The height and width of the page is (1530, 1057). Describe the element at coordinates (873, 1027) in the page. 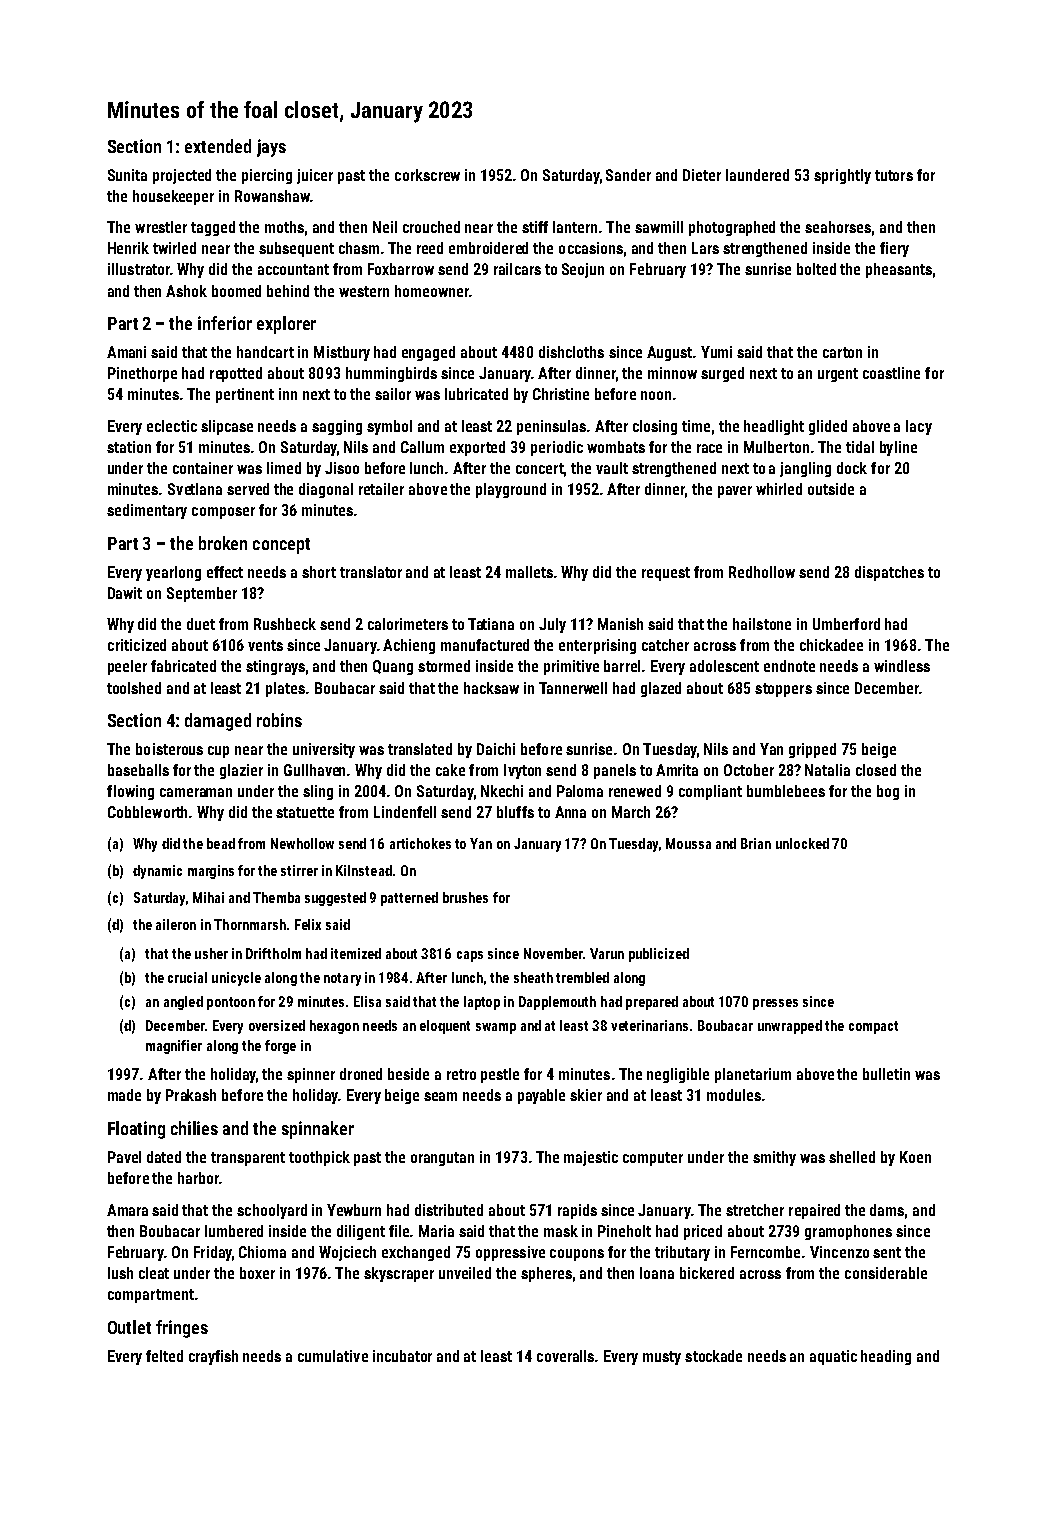

I see `compact` at that location.
